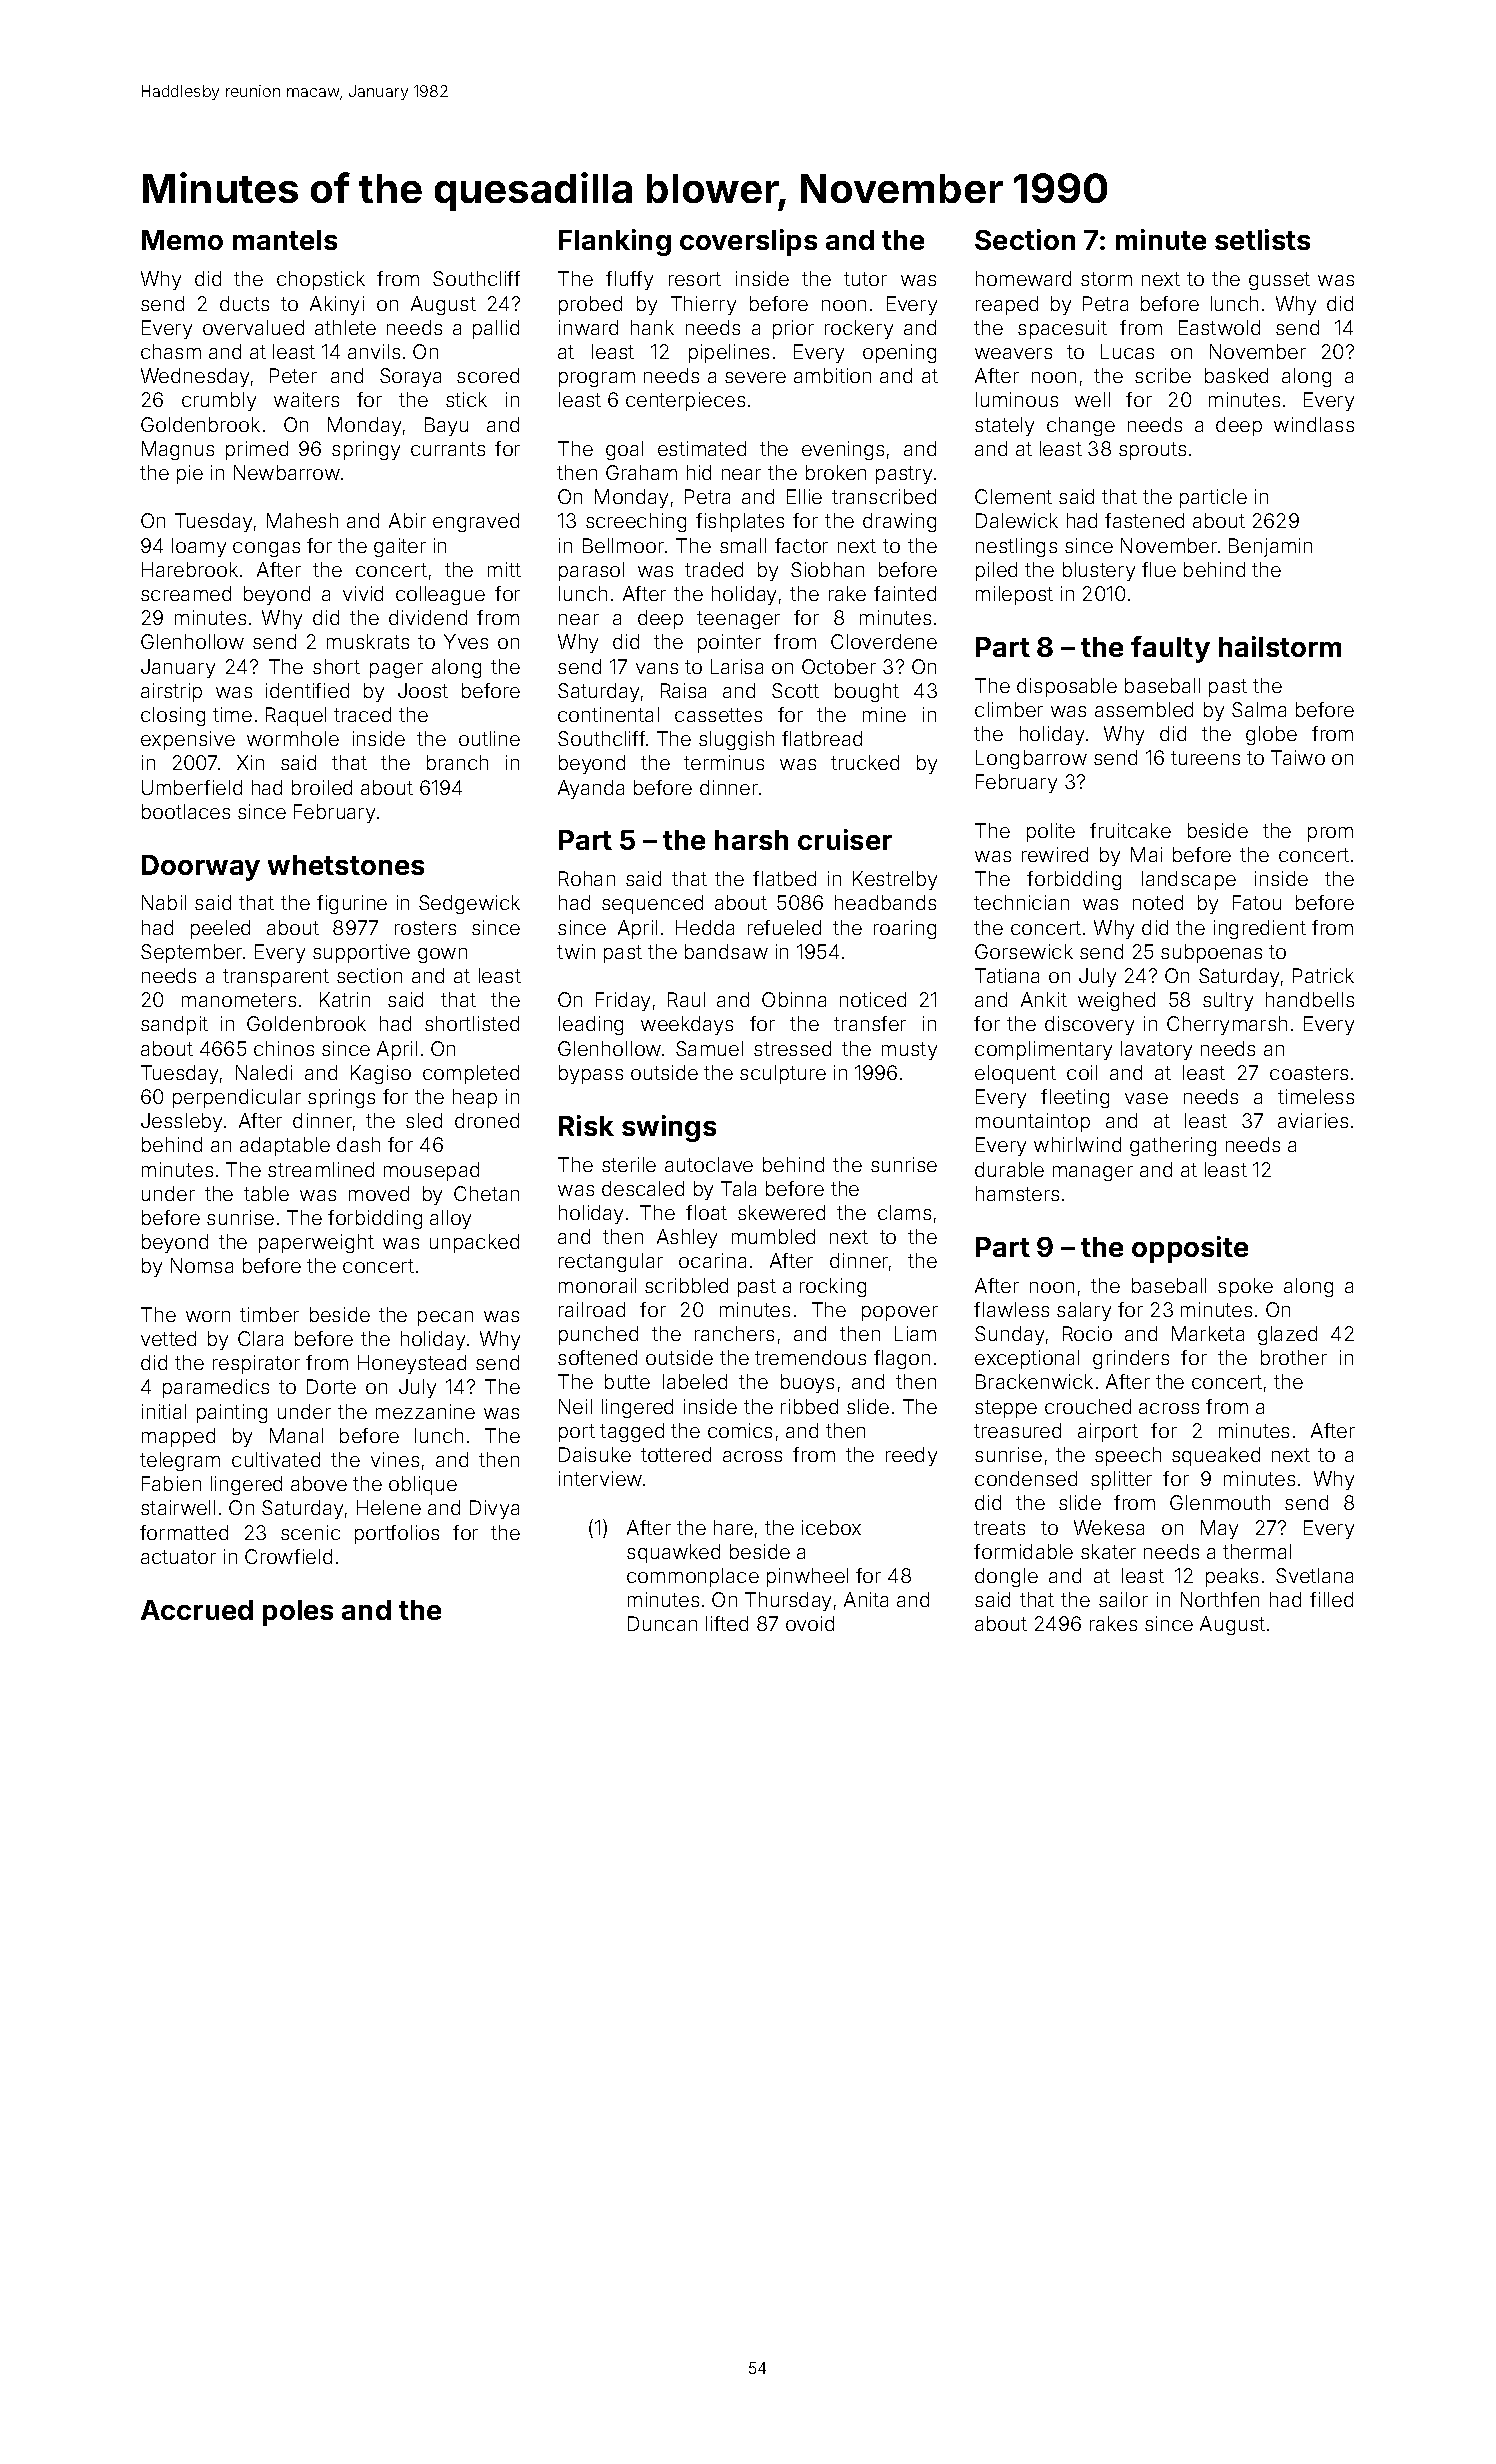  What do you see at coordinates (588, 327) in the screenshot?
I see `inward` at bounding box center [588, 327].
